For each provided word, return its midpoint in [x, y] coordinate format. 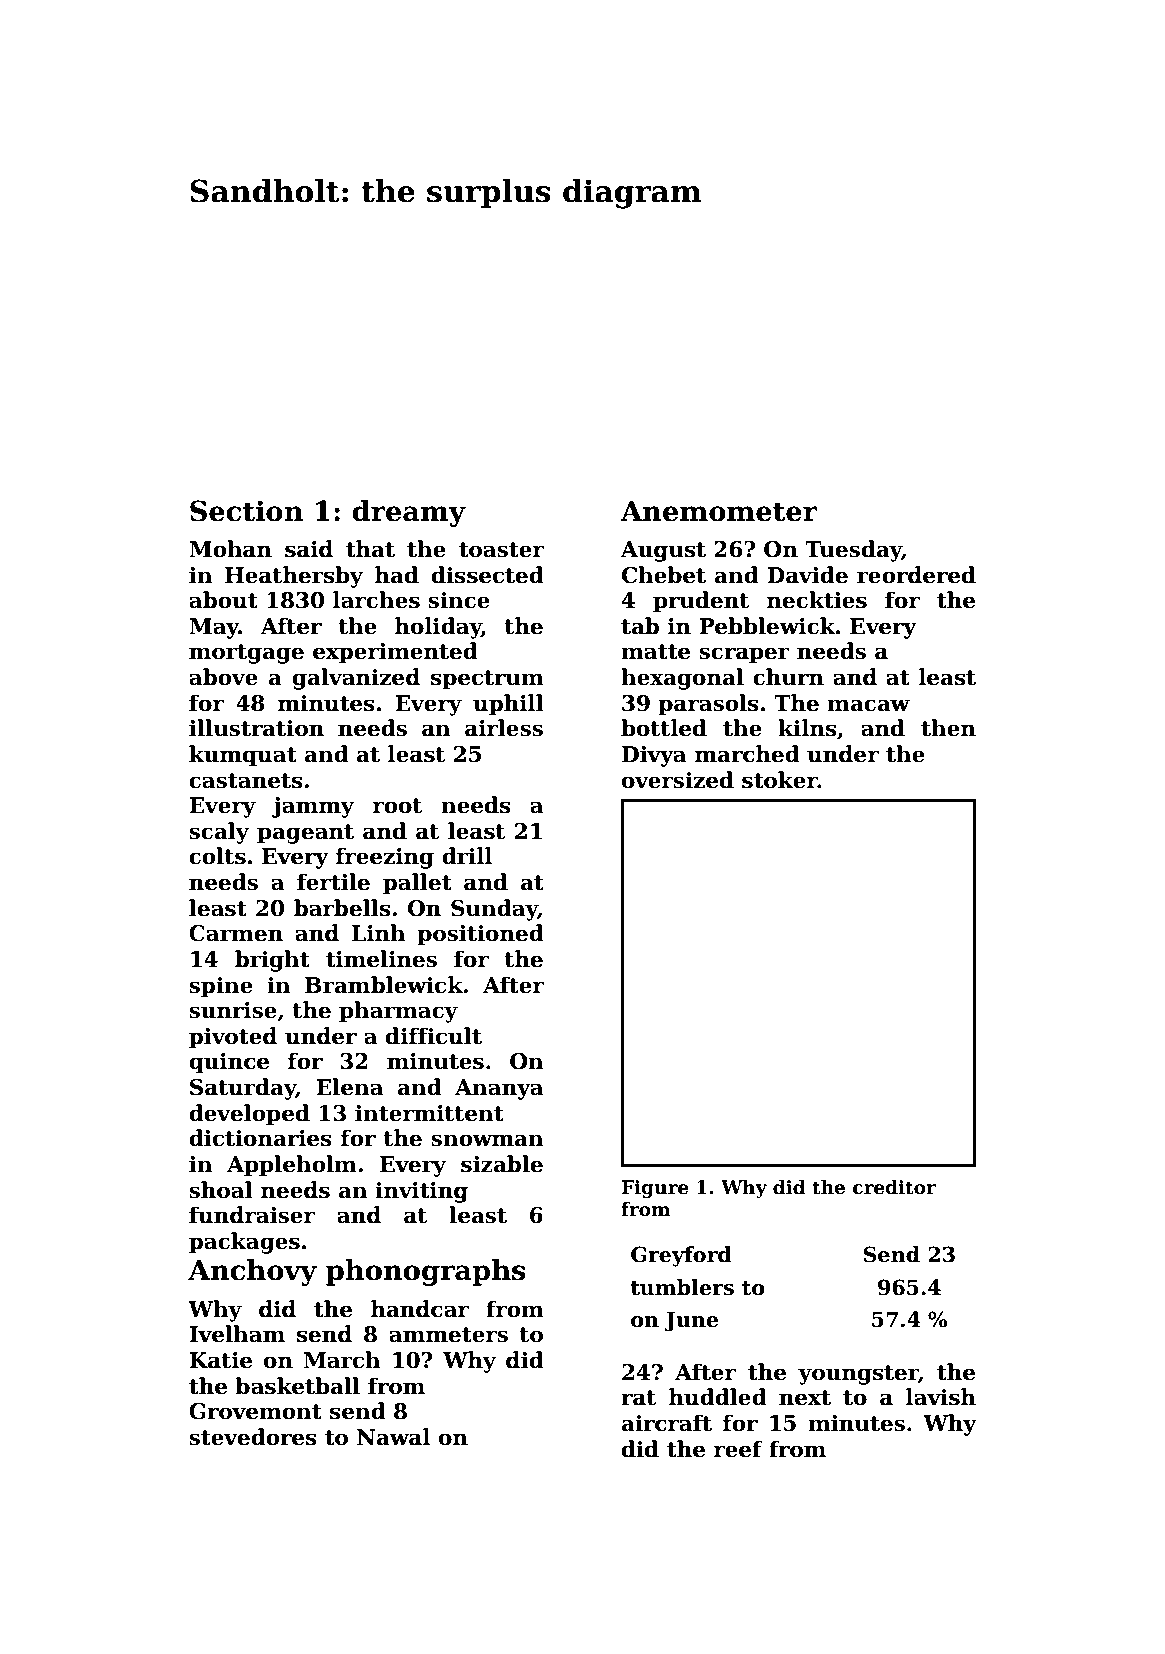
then [948, 728]
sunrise [233, 1010]
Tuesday [853, 551]
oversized [678, 780]
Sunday [494, 910]
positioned [480, 935]
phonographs [426, 1272]
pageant [305, 834]
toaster [501, 550]
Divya [654, 756]
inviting [421, 1192]
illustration [256, 728]
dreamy [409, 513]
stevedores [253, 1437]
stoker [780, 780]
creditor [894, 1187]
